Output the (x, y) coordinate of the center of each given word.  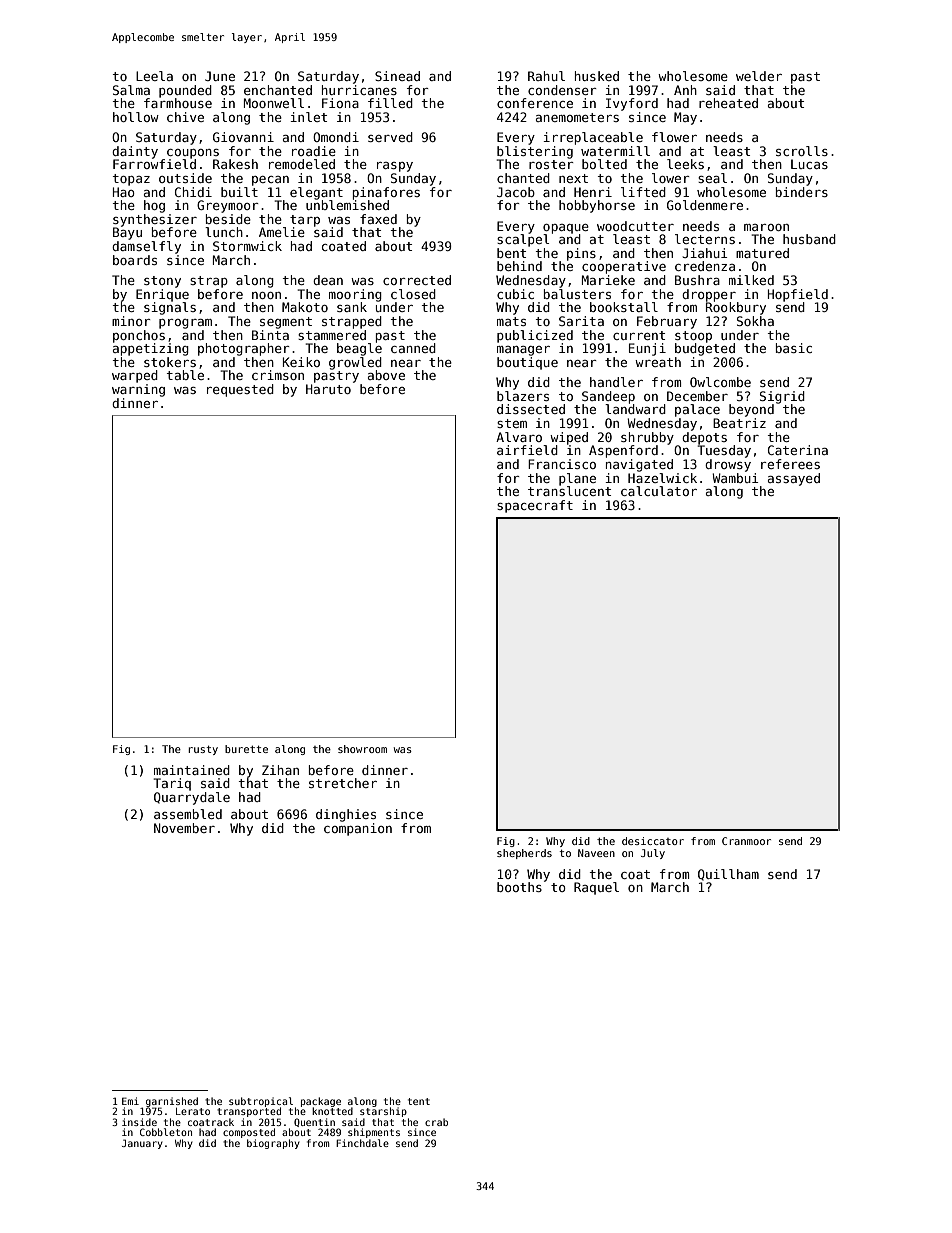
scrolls (802, 151)
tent (419, 1101)
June (220, 76)
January (142, 1144)
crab (436, 1122)
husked (597, 76)
